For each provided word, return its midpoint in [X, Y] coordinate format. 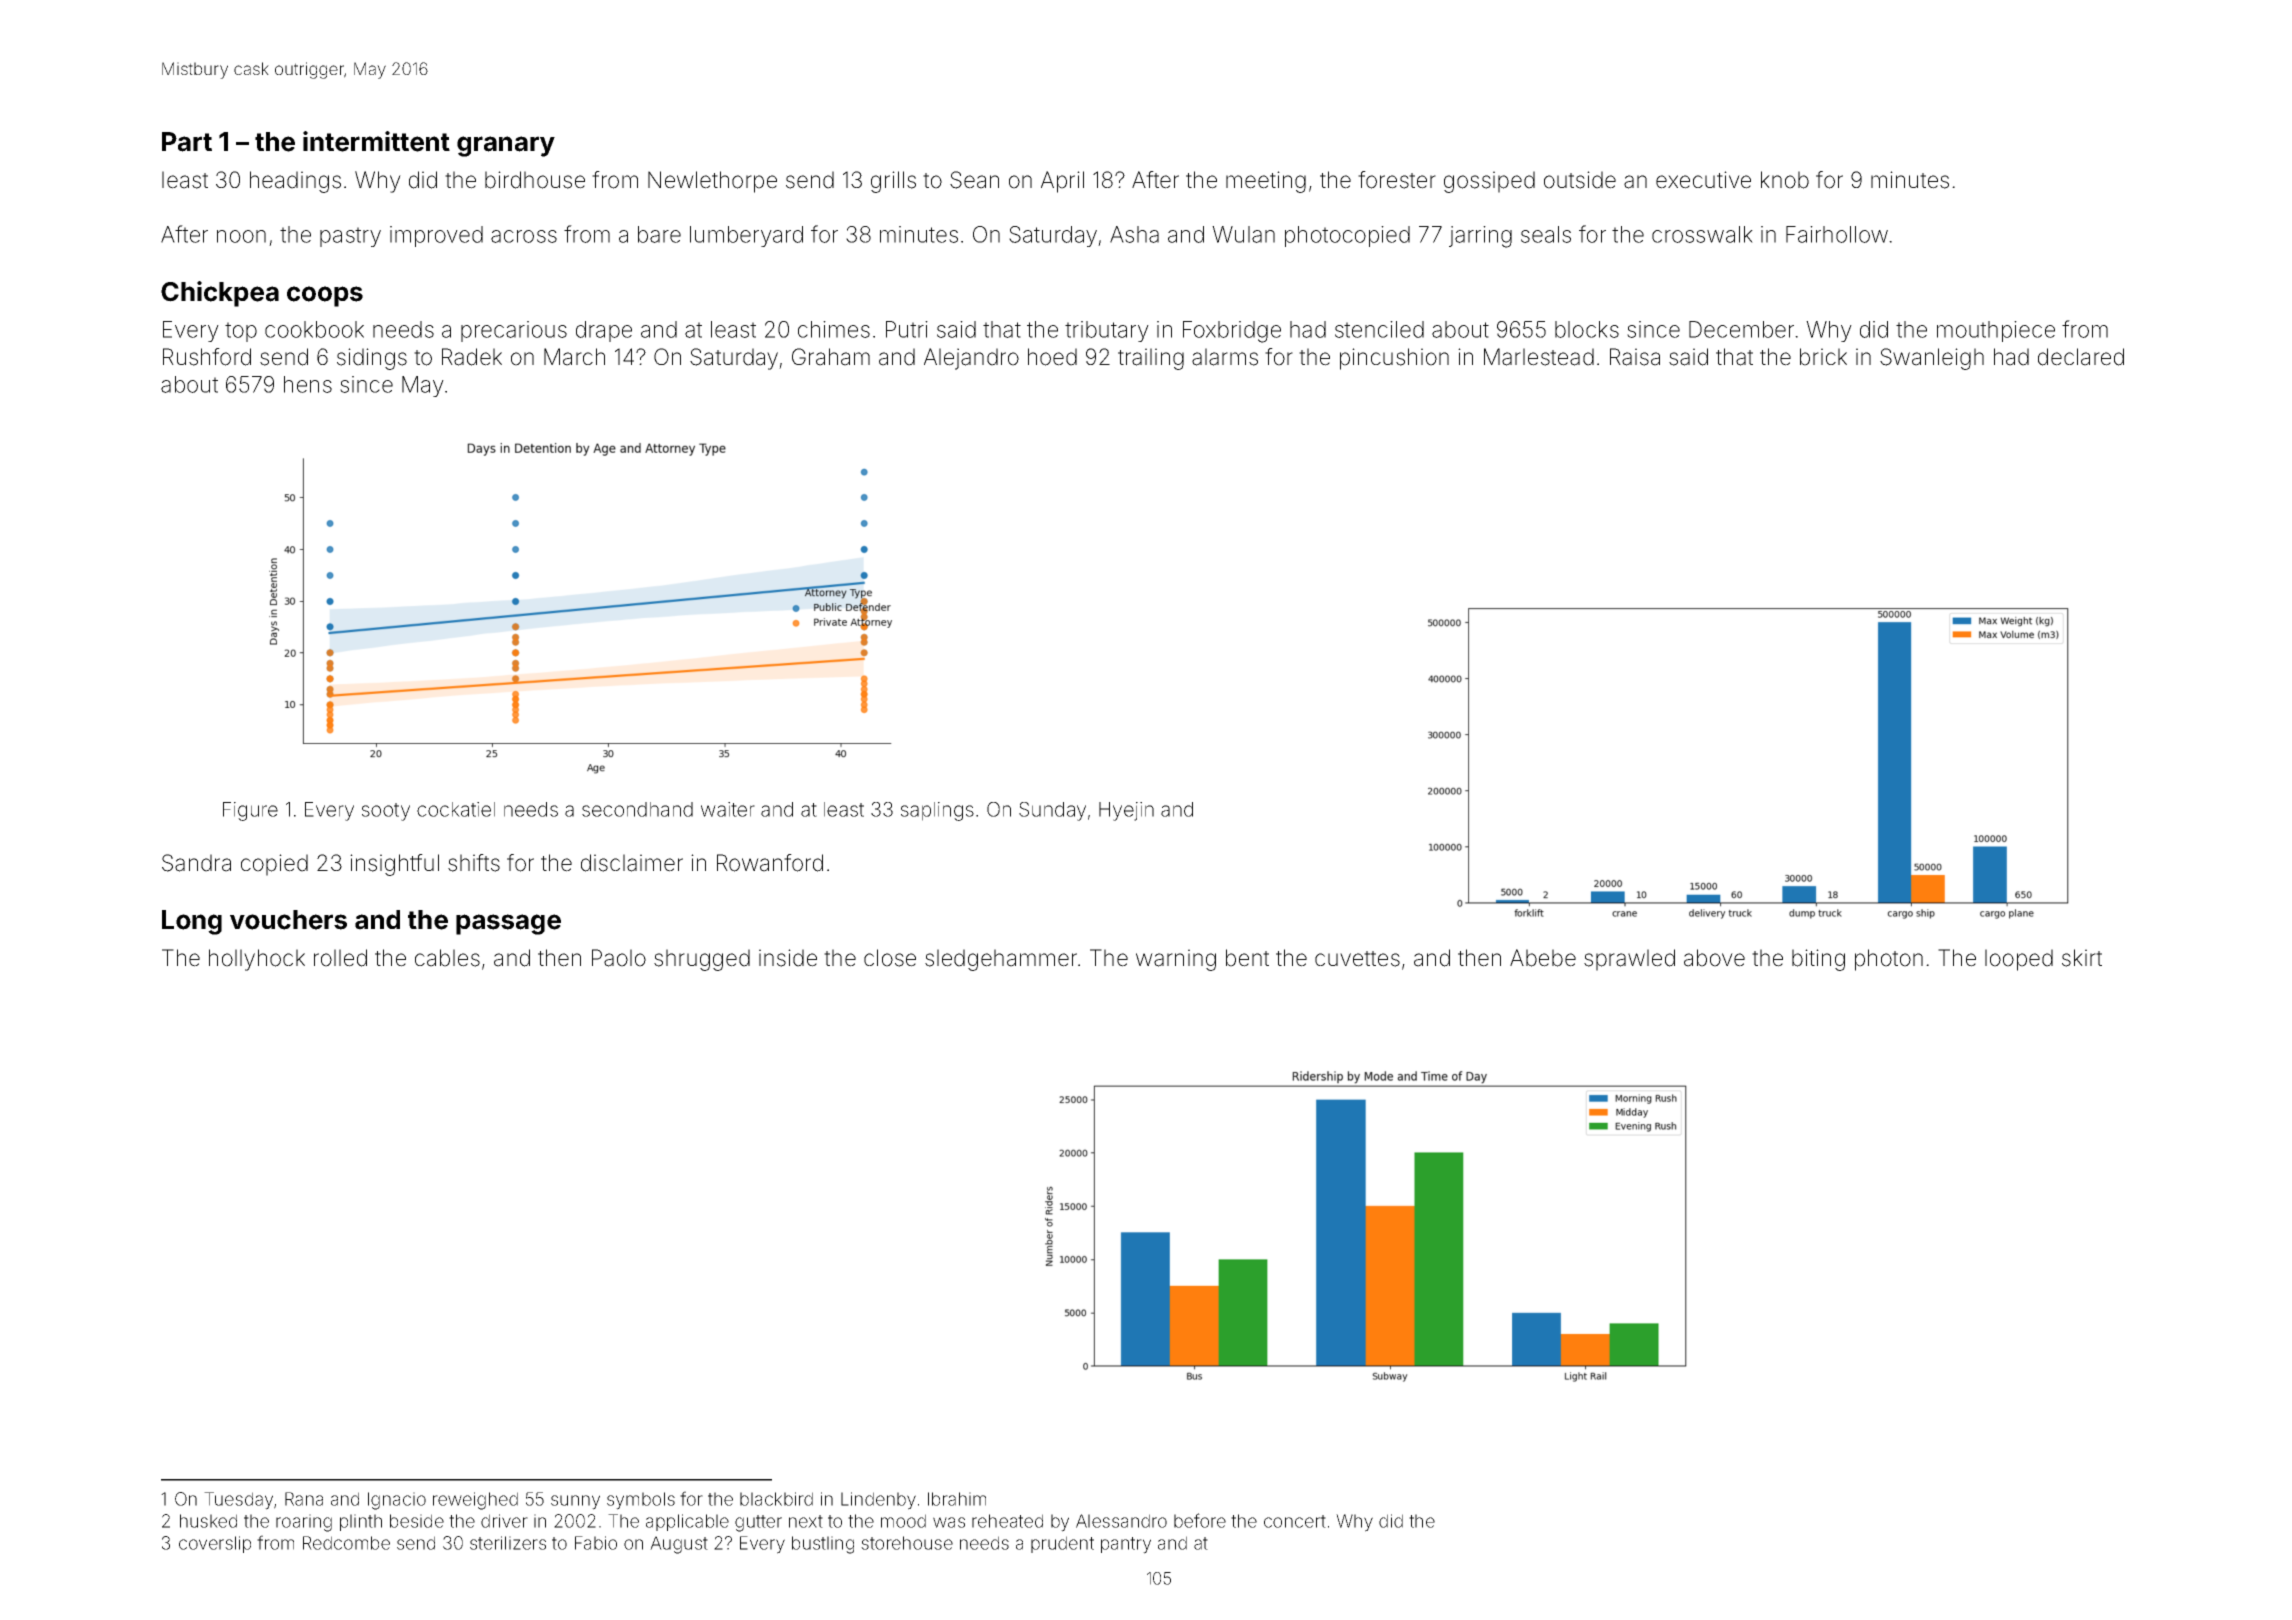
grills [893, 182]
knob [1785, 180]
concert [1295, 1521]
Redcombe [346, 1543]
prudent [1062, 1544]
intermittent [376, 141]
